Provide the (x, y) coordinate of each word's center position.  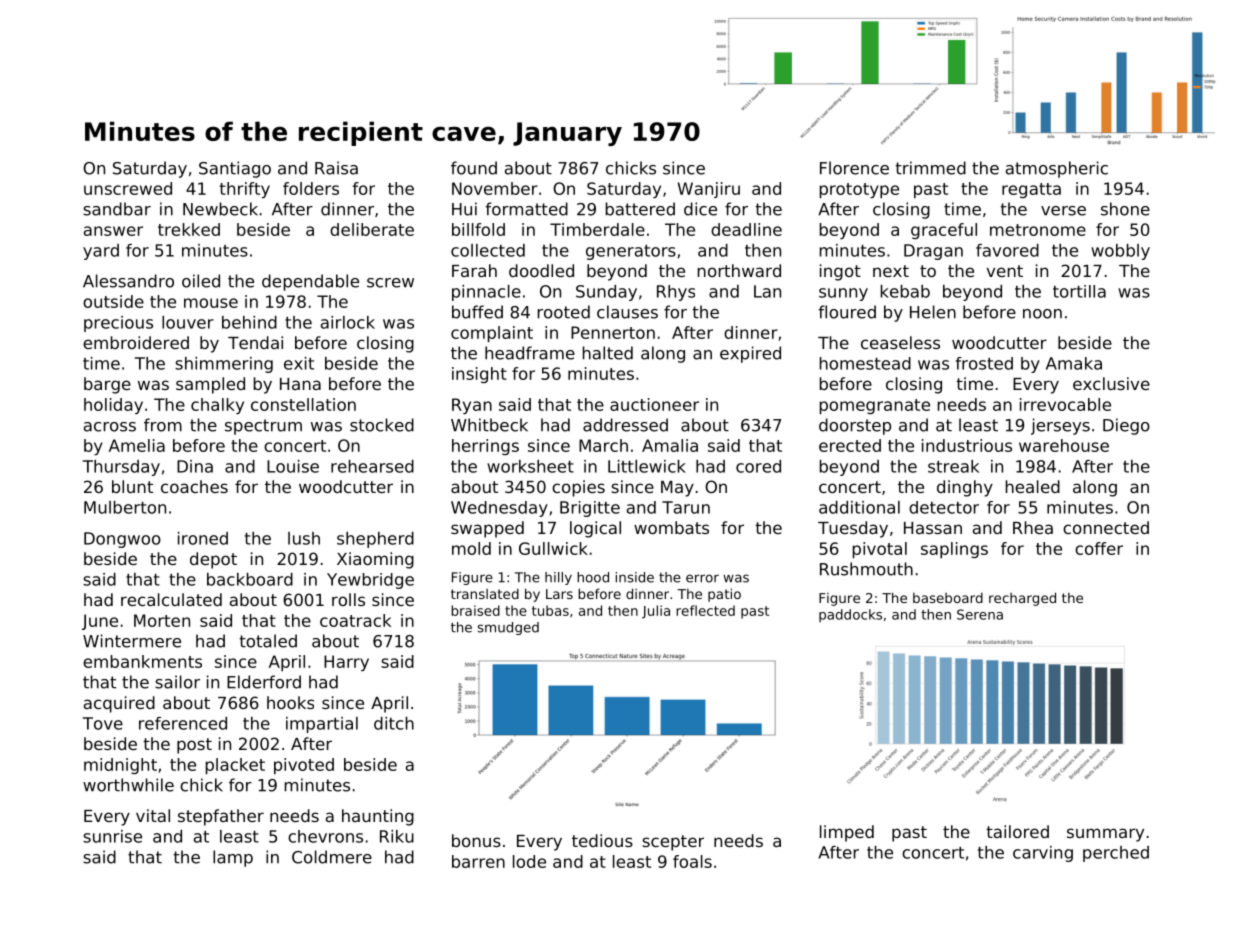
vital (153, 815)
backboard (250, 579)
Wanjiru (709, 190)
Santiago (235, 169)
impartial (322, 725)
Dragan (933, 252)
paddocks (850, 615)
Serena (980, 614)
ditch (394, 723)
